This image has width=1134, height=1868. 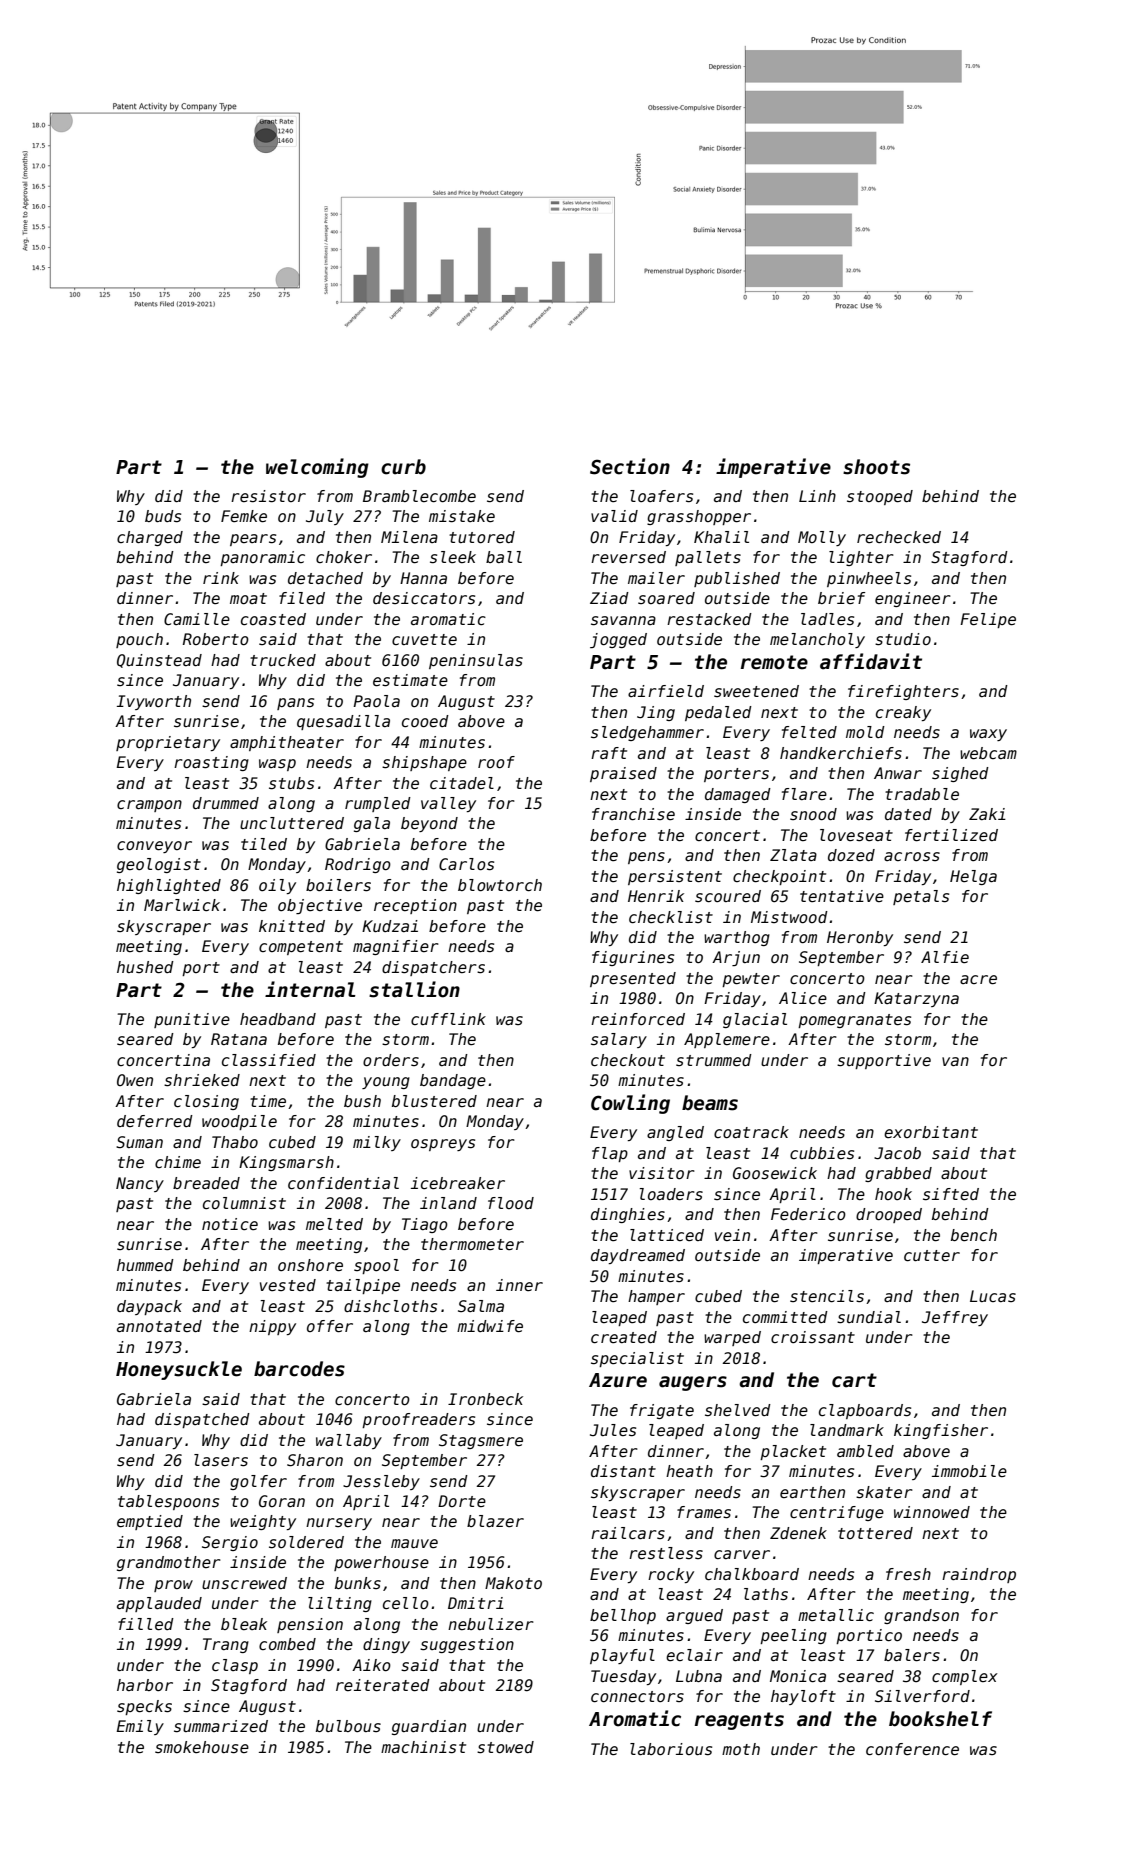 I want to click on smokehouse, so click(x=202, y=1747).
